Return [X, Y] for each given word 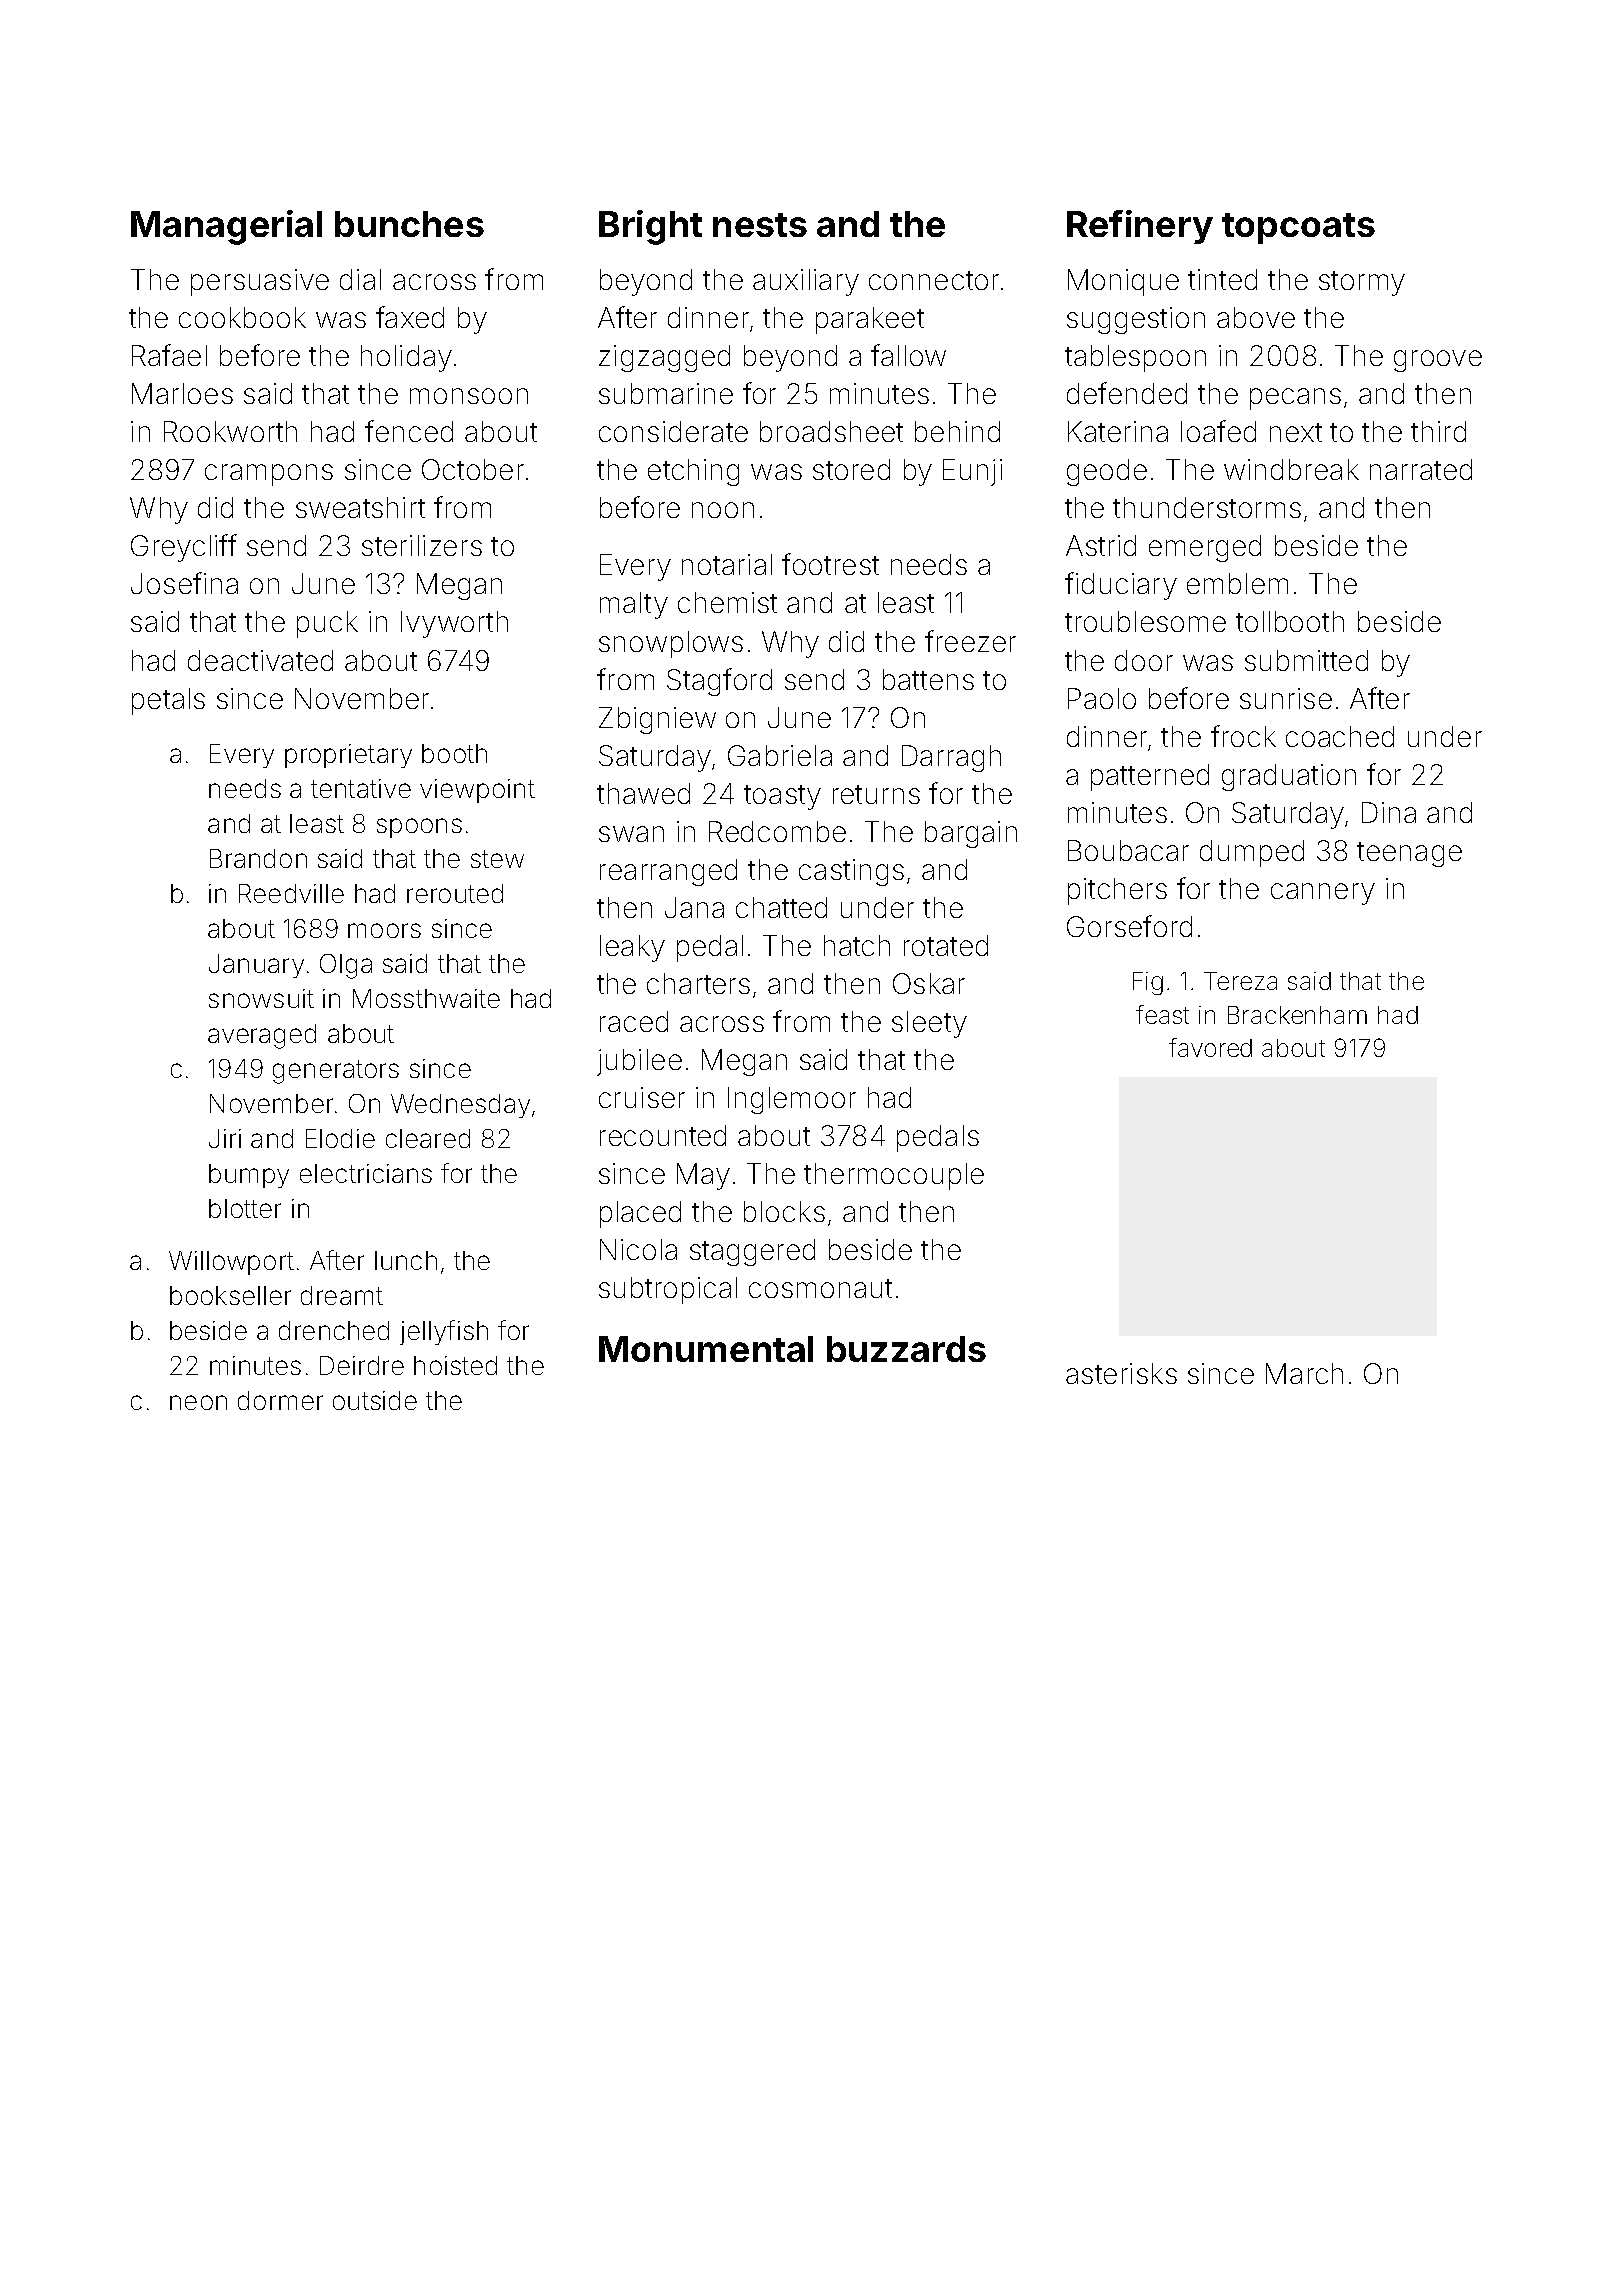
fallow [908, 355]
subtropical [668, 1290]
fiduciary [1121, 586]
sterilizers [422, 545]
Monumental [706, 1349]
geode [1107, 472]
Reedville [291, 893]
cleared [428, 1138]
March [1304, 1373]
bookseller [230, 1295]
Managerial [226, 227]
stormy [1362, 283]
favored [1210, 1047]
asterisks [1121, 1373]
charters [698, 983]
